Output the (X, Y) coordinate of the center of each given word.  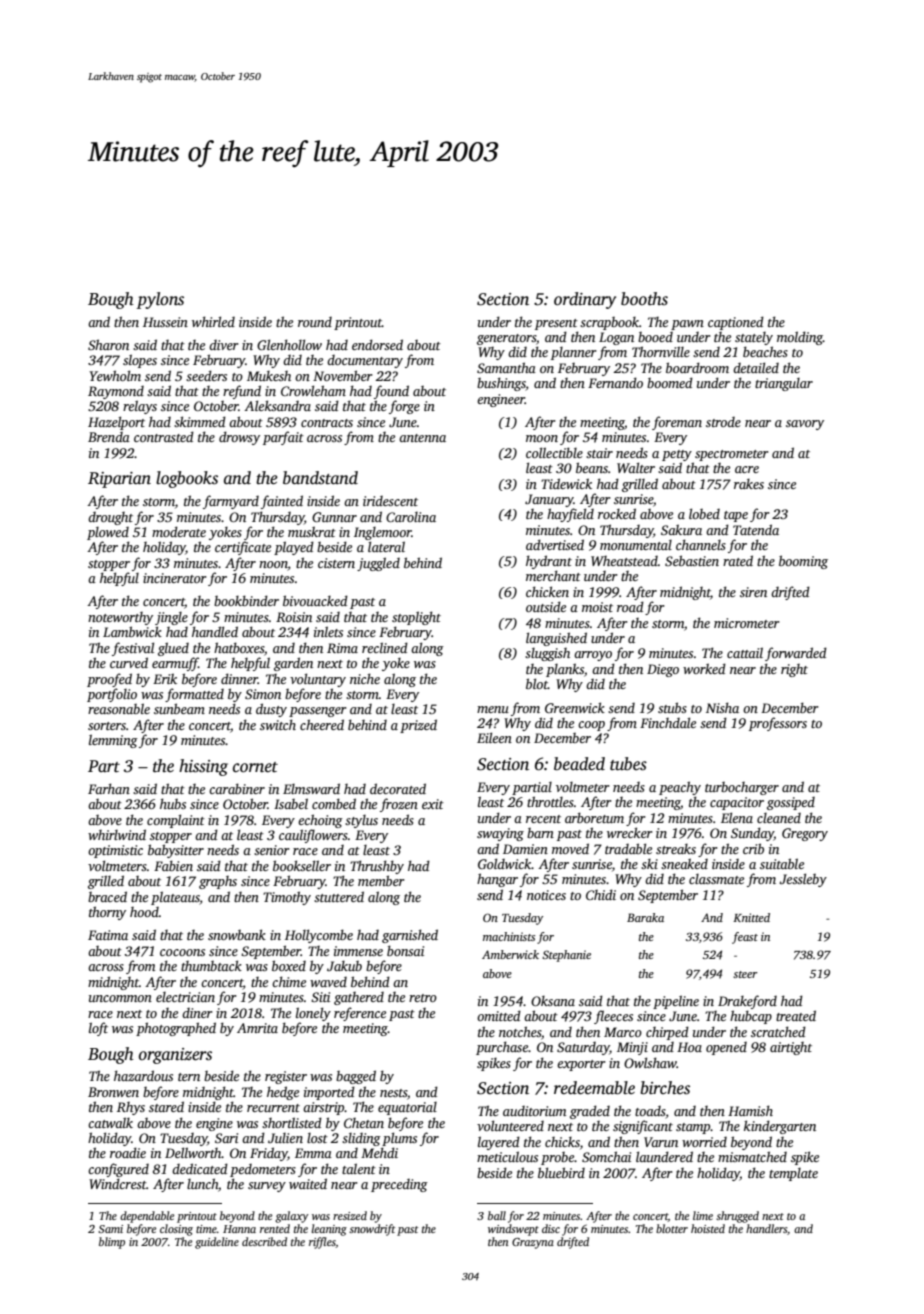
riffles (322, 1243)
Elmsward (311, 788)
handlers (766, 1228)
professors (778, 724)
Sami (110, 1229)
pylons (160, 300)
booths (644, 299)
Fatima (108, 935)
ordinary (585, 300)
